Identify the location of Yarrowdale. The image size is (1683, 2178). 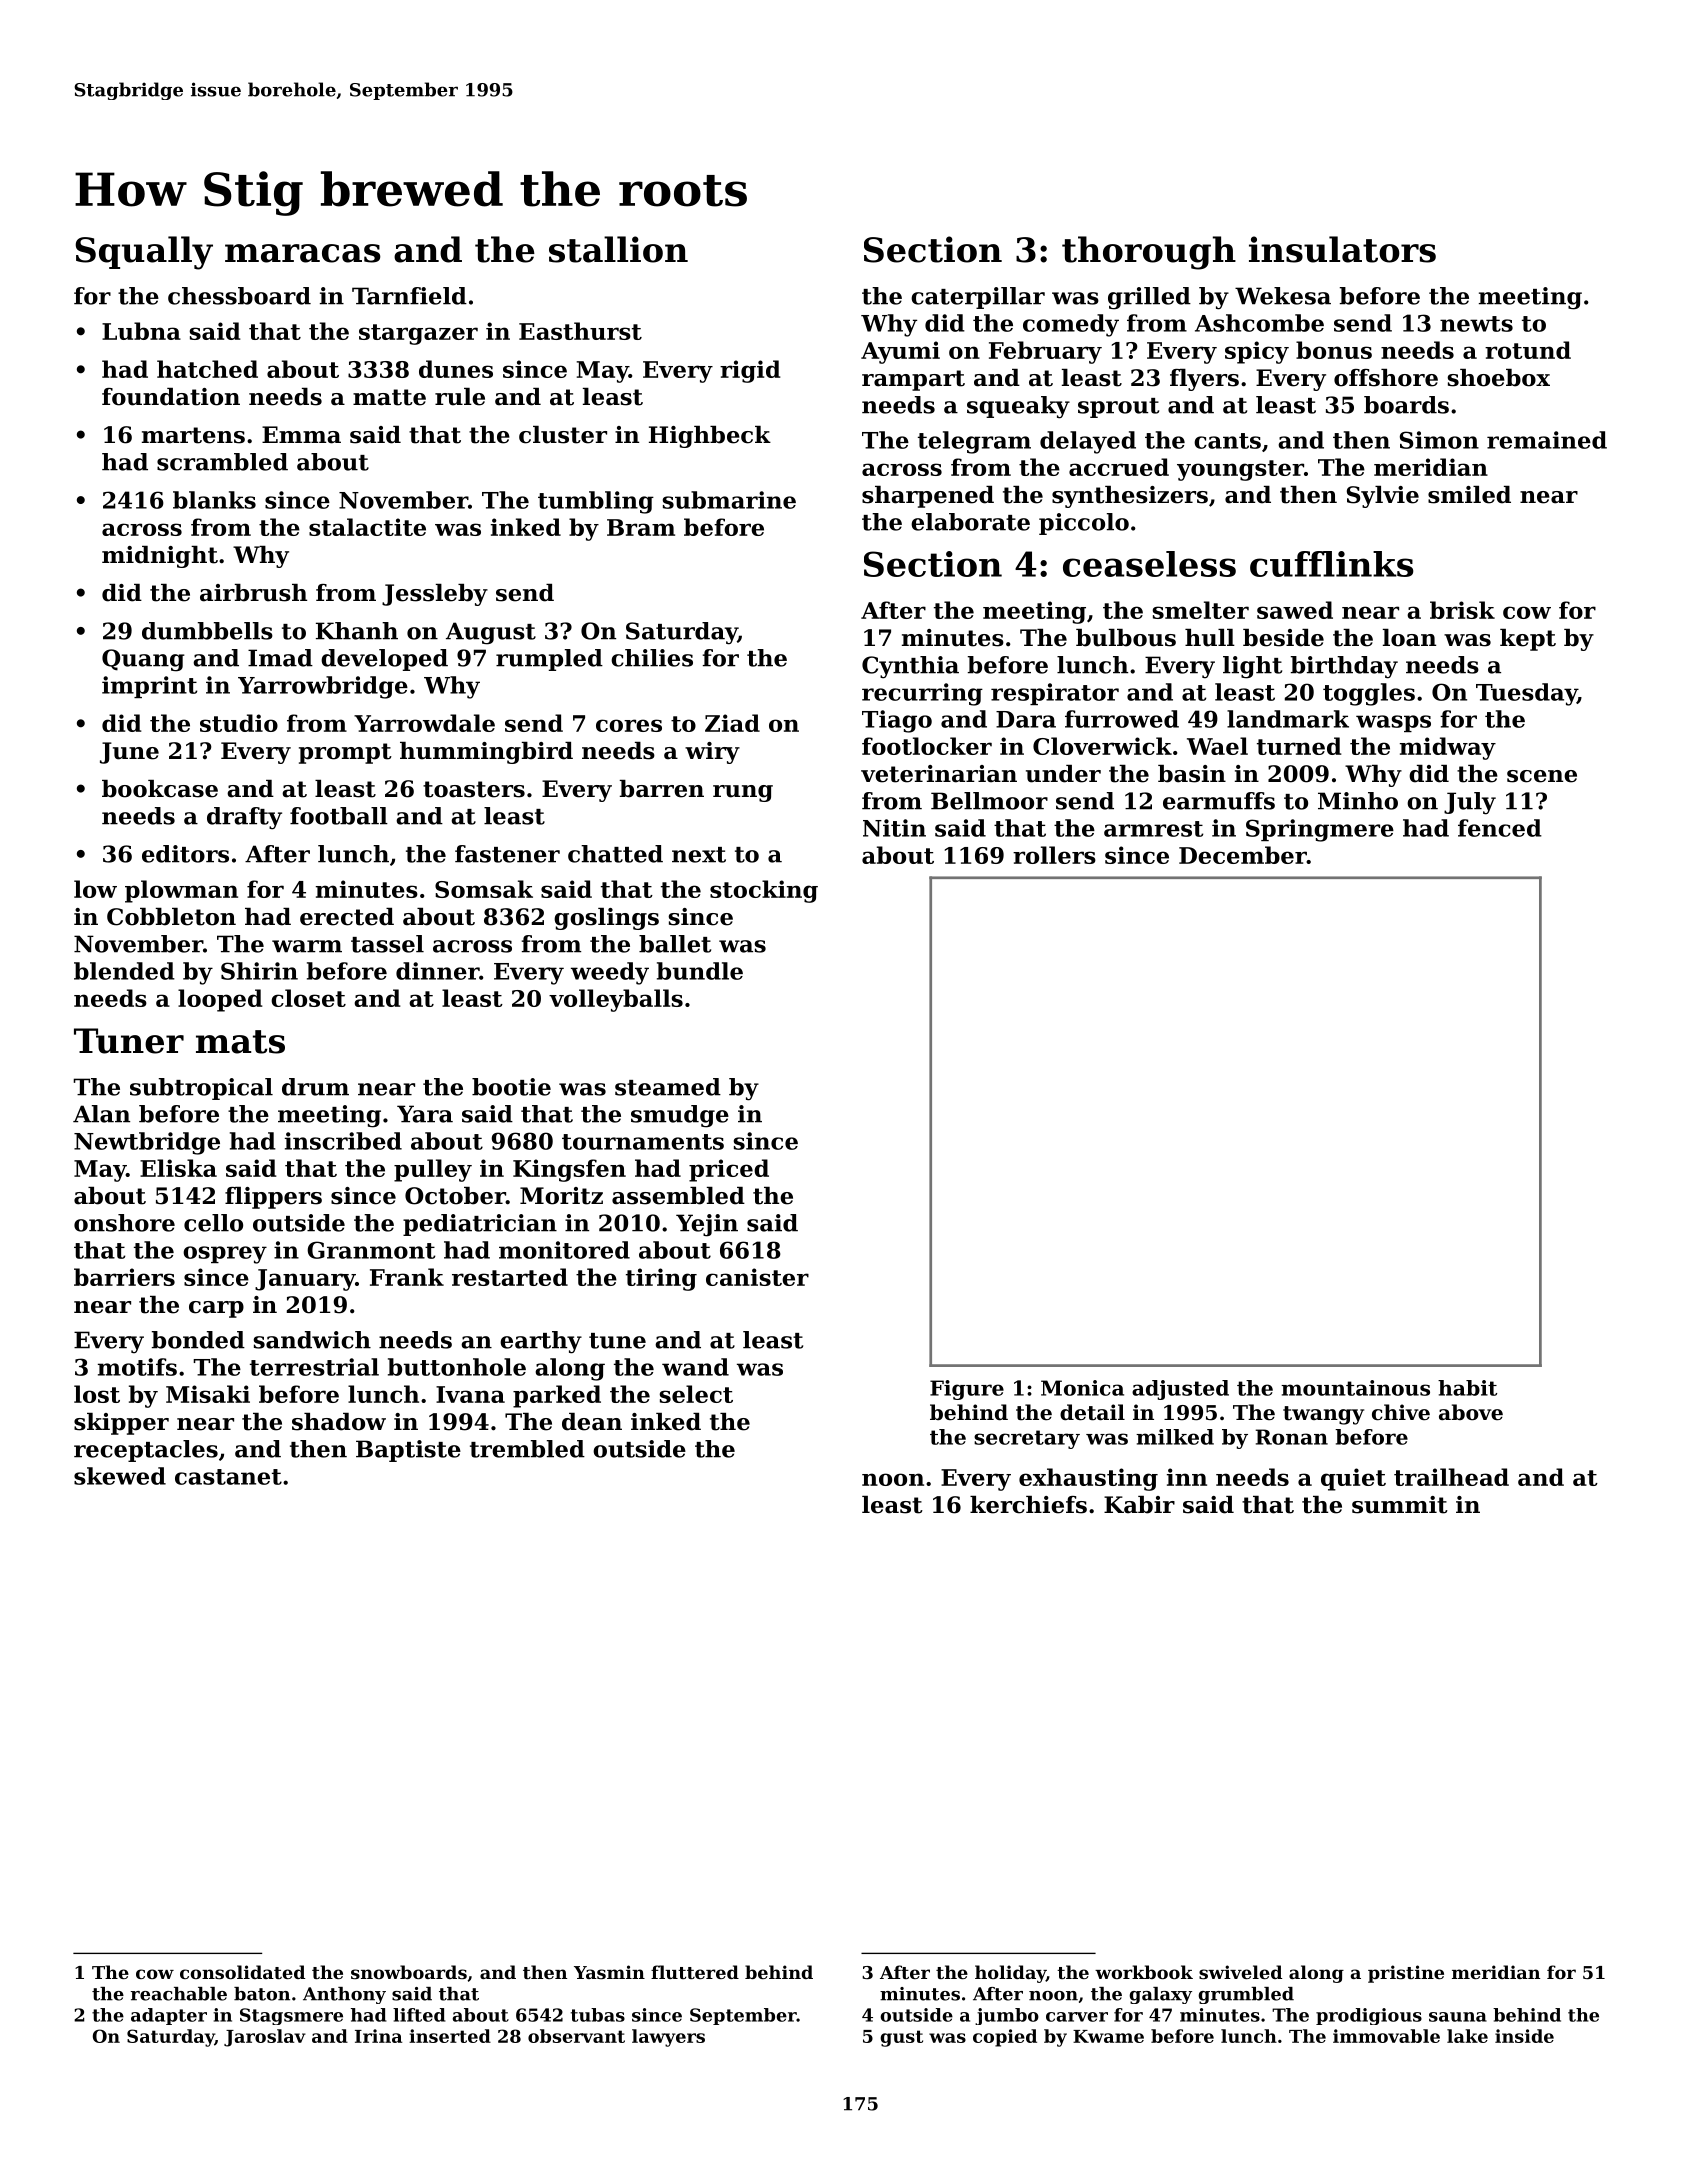
(424, 723).
